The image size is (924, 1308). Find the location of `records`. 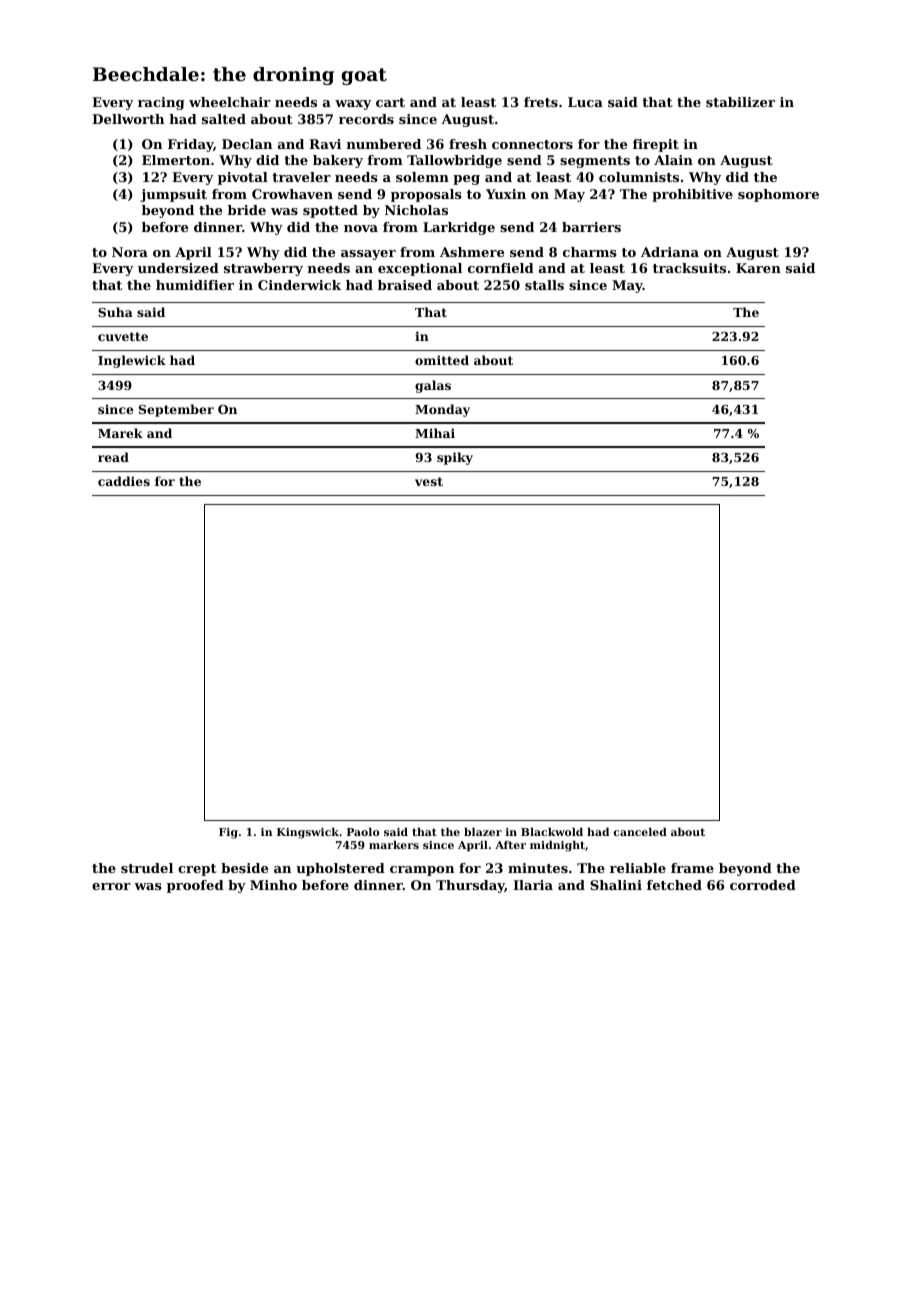

records is located at coordinates (366, 119).
